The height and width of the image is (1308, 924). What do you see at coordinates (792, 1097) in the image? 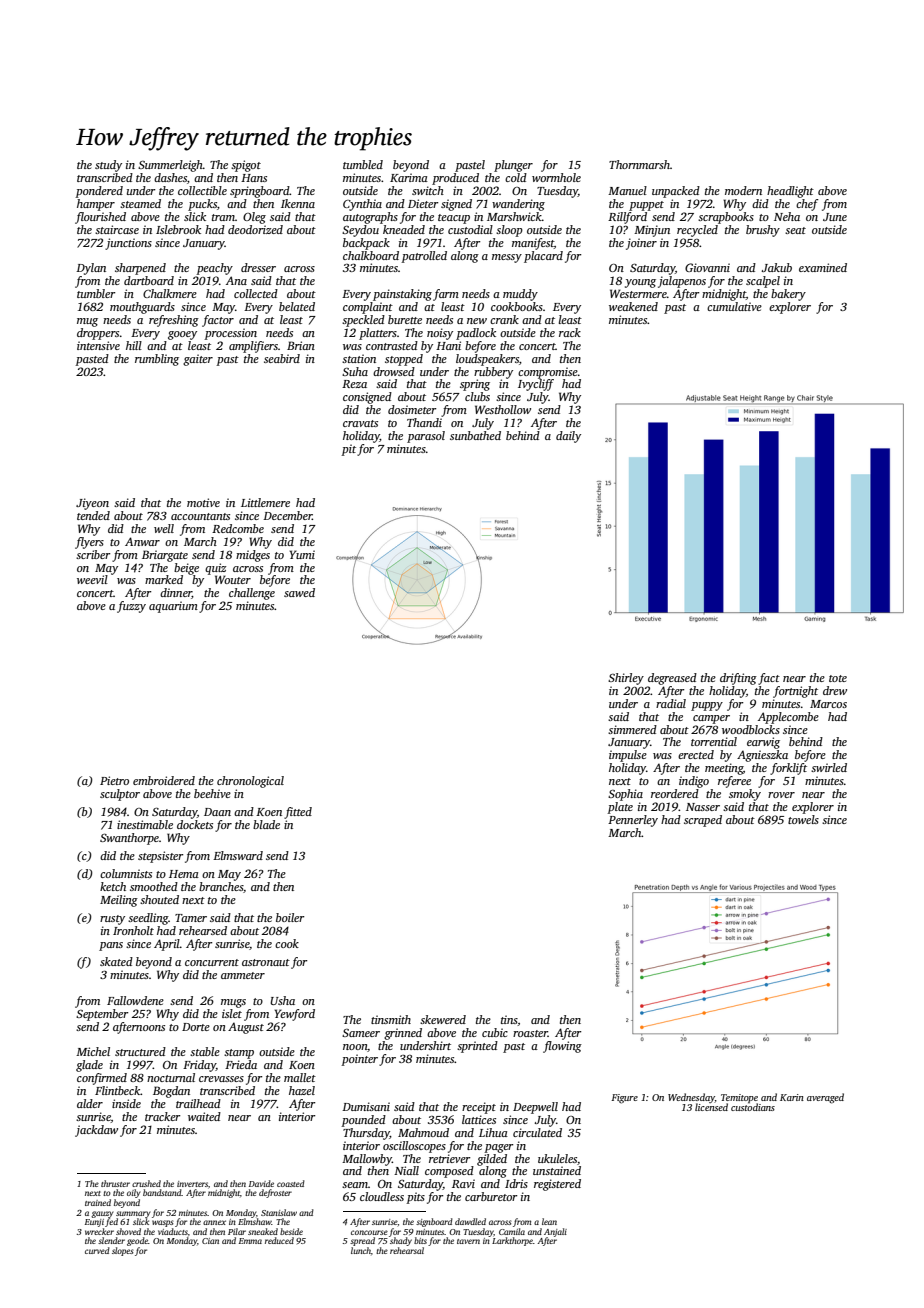
I see `Karin` at bounding box center [792, 1097].
